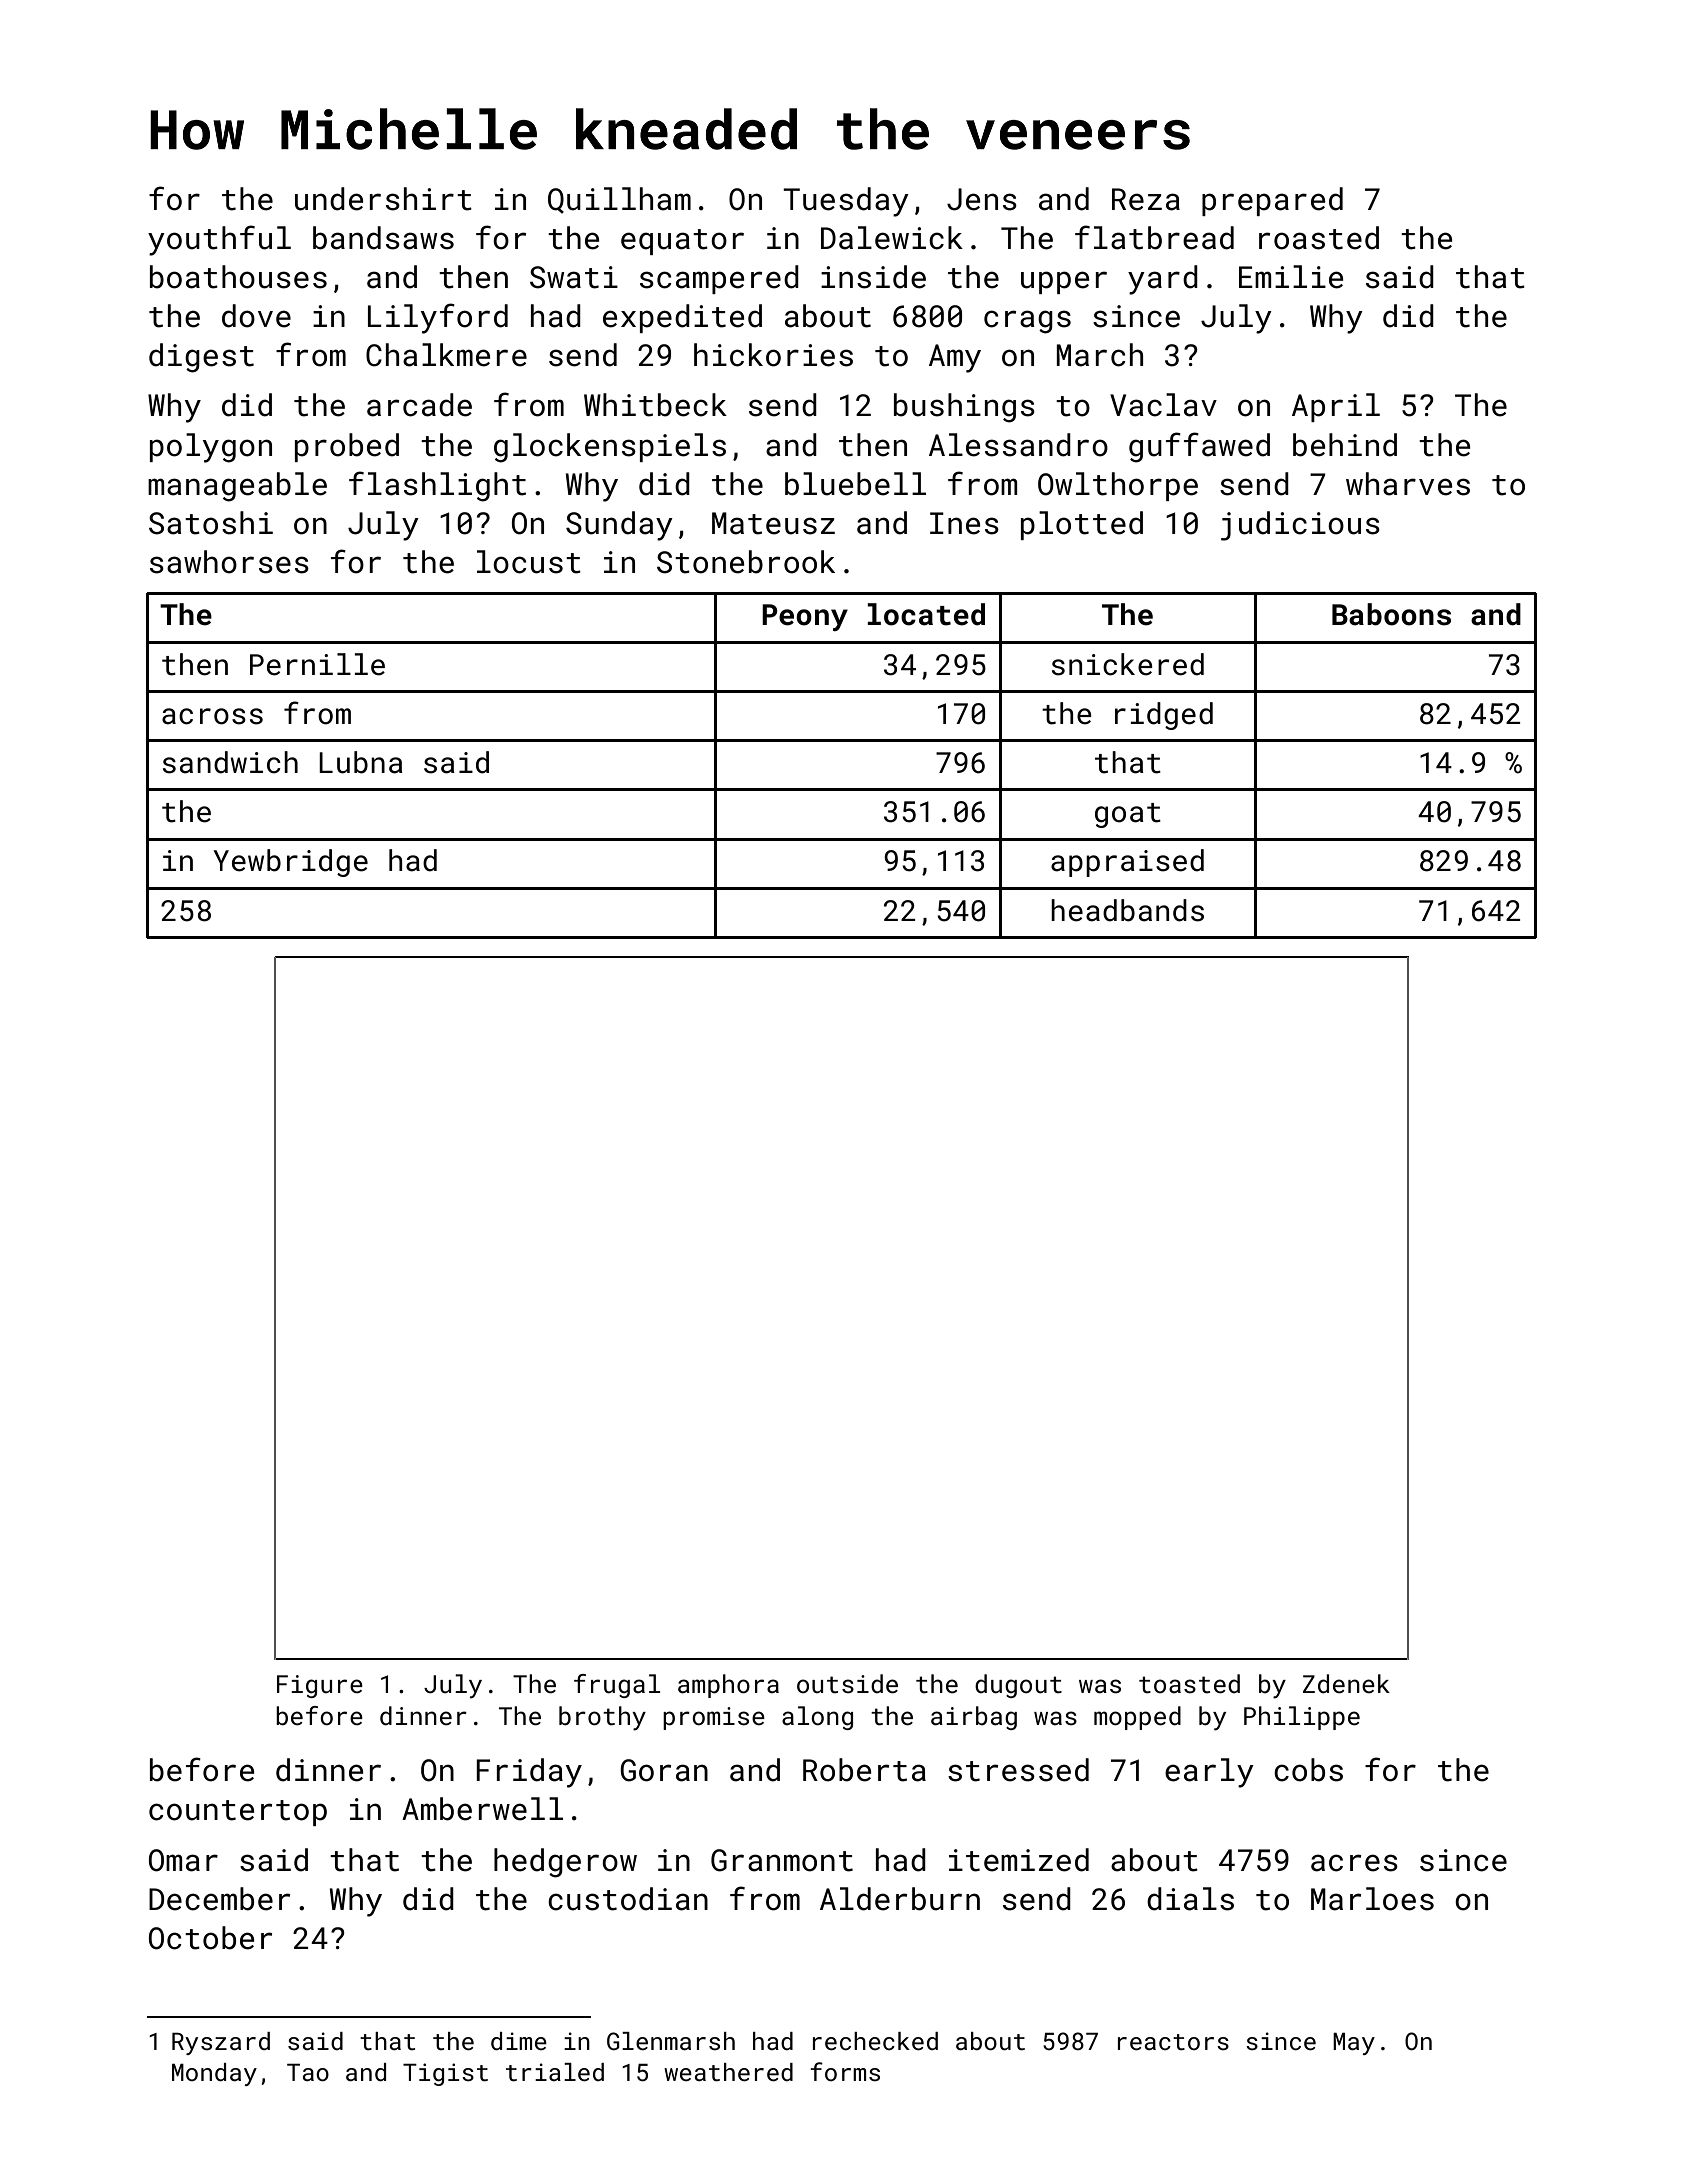 Image resolution: width=1683 pixels, height=2178 pixels. What do you see at coordinates (317, 664) in the screenshot?
I see `Pernille` at bounding box center [317, 664].
